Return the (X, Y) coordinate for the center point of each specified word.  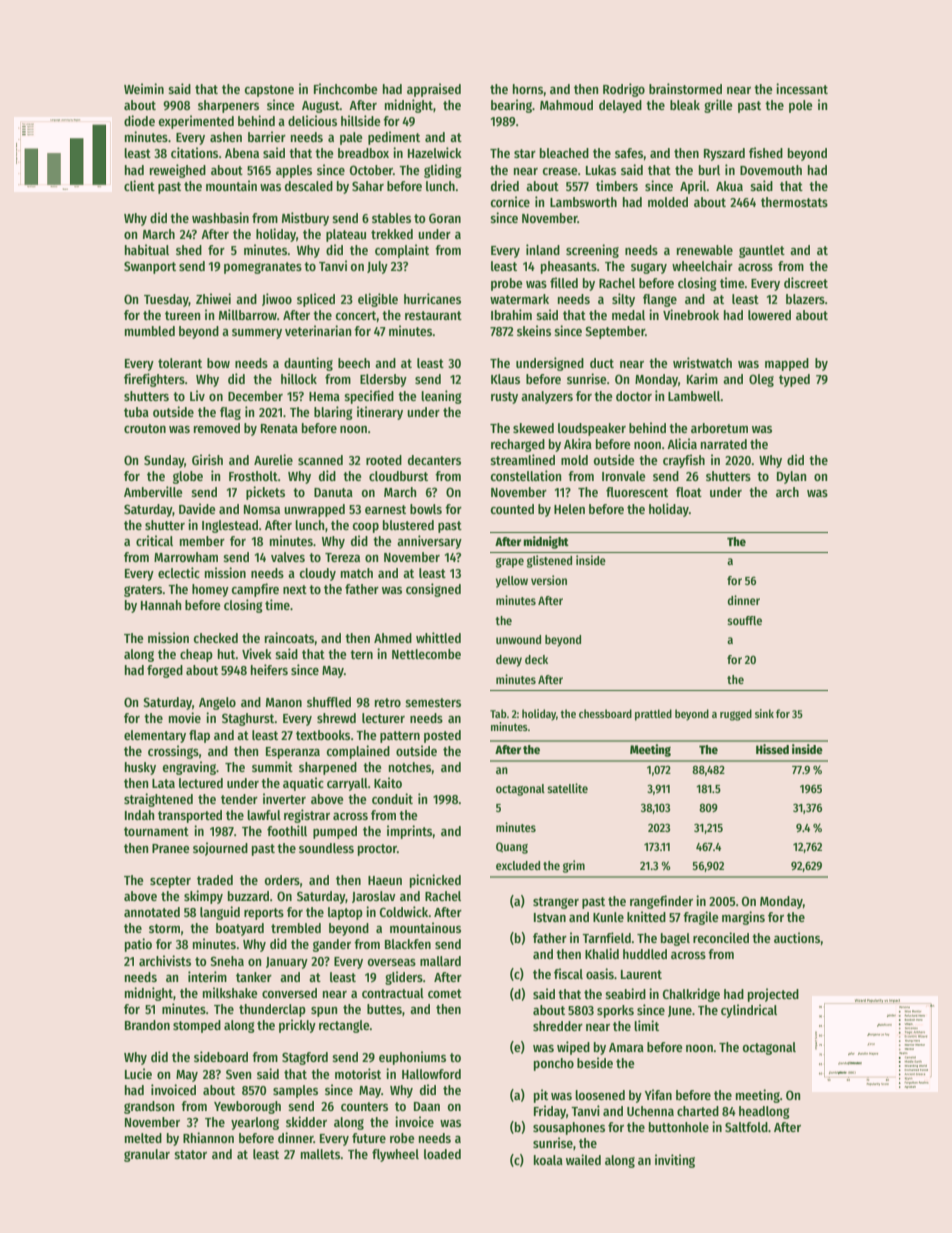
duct (602, 363)
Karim (702, 378)
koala (548, 1160)
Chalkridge (691, 995)
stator (190, 1154)
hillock (299, 378)
